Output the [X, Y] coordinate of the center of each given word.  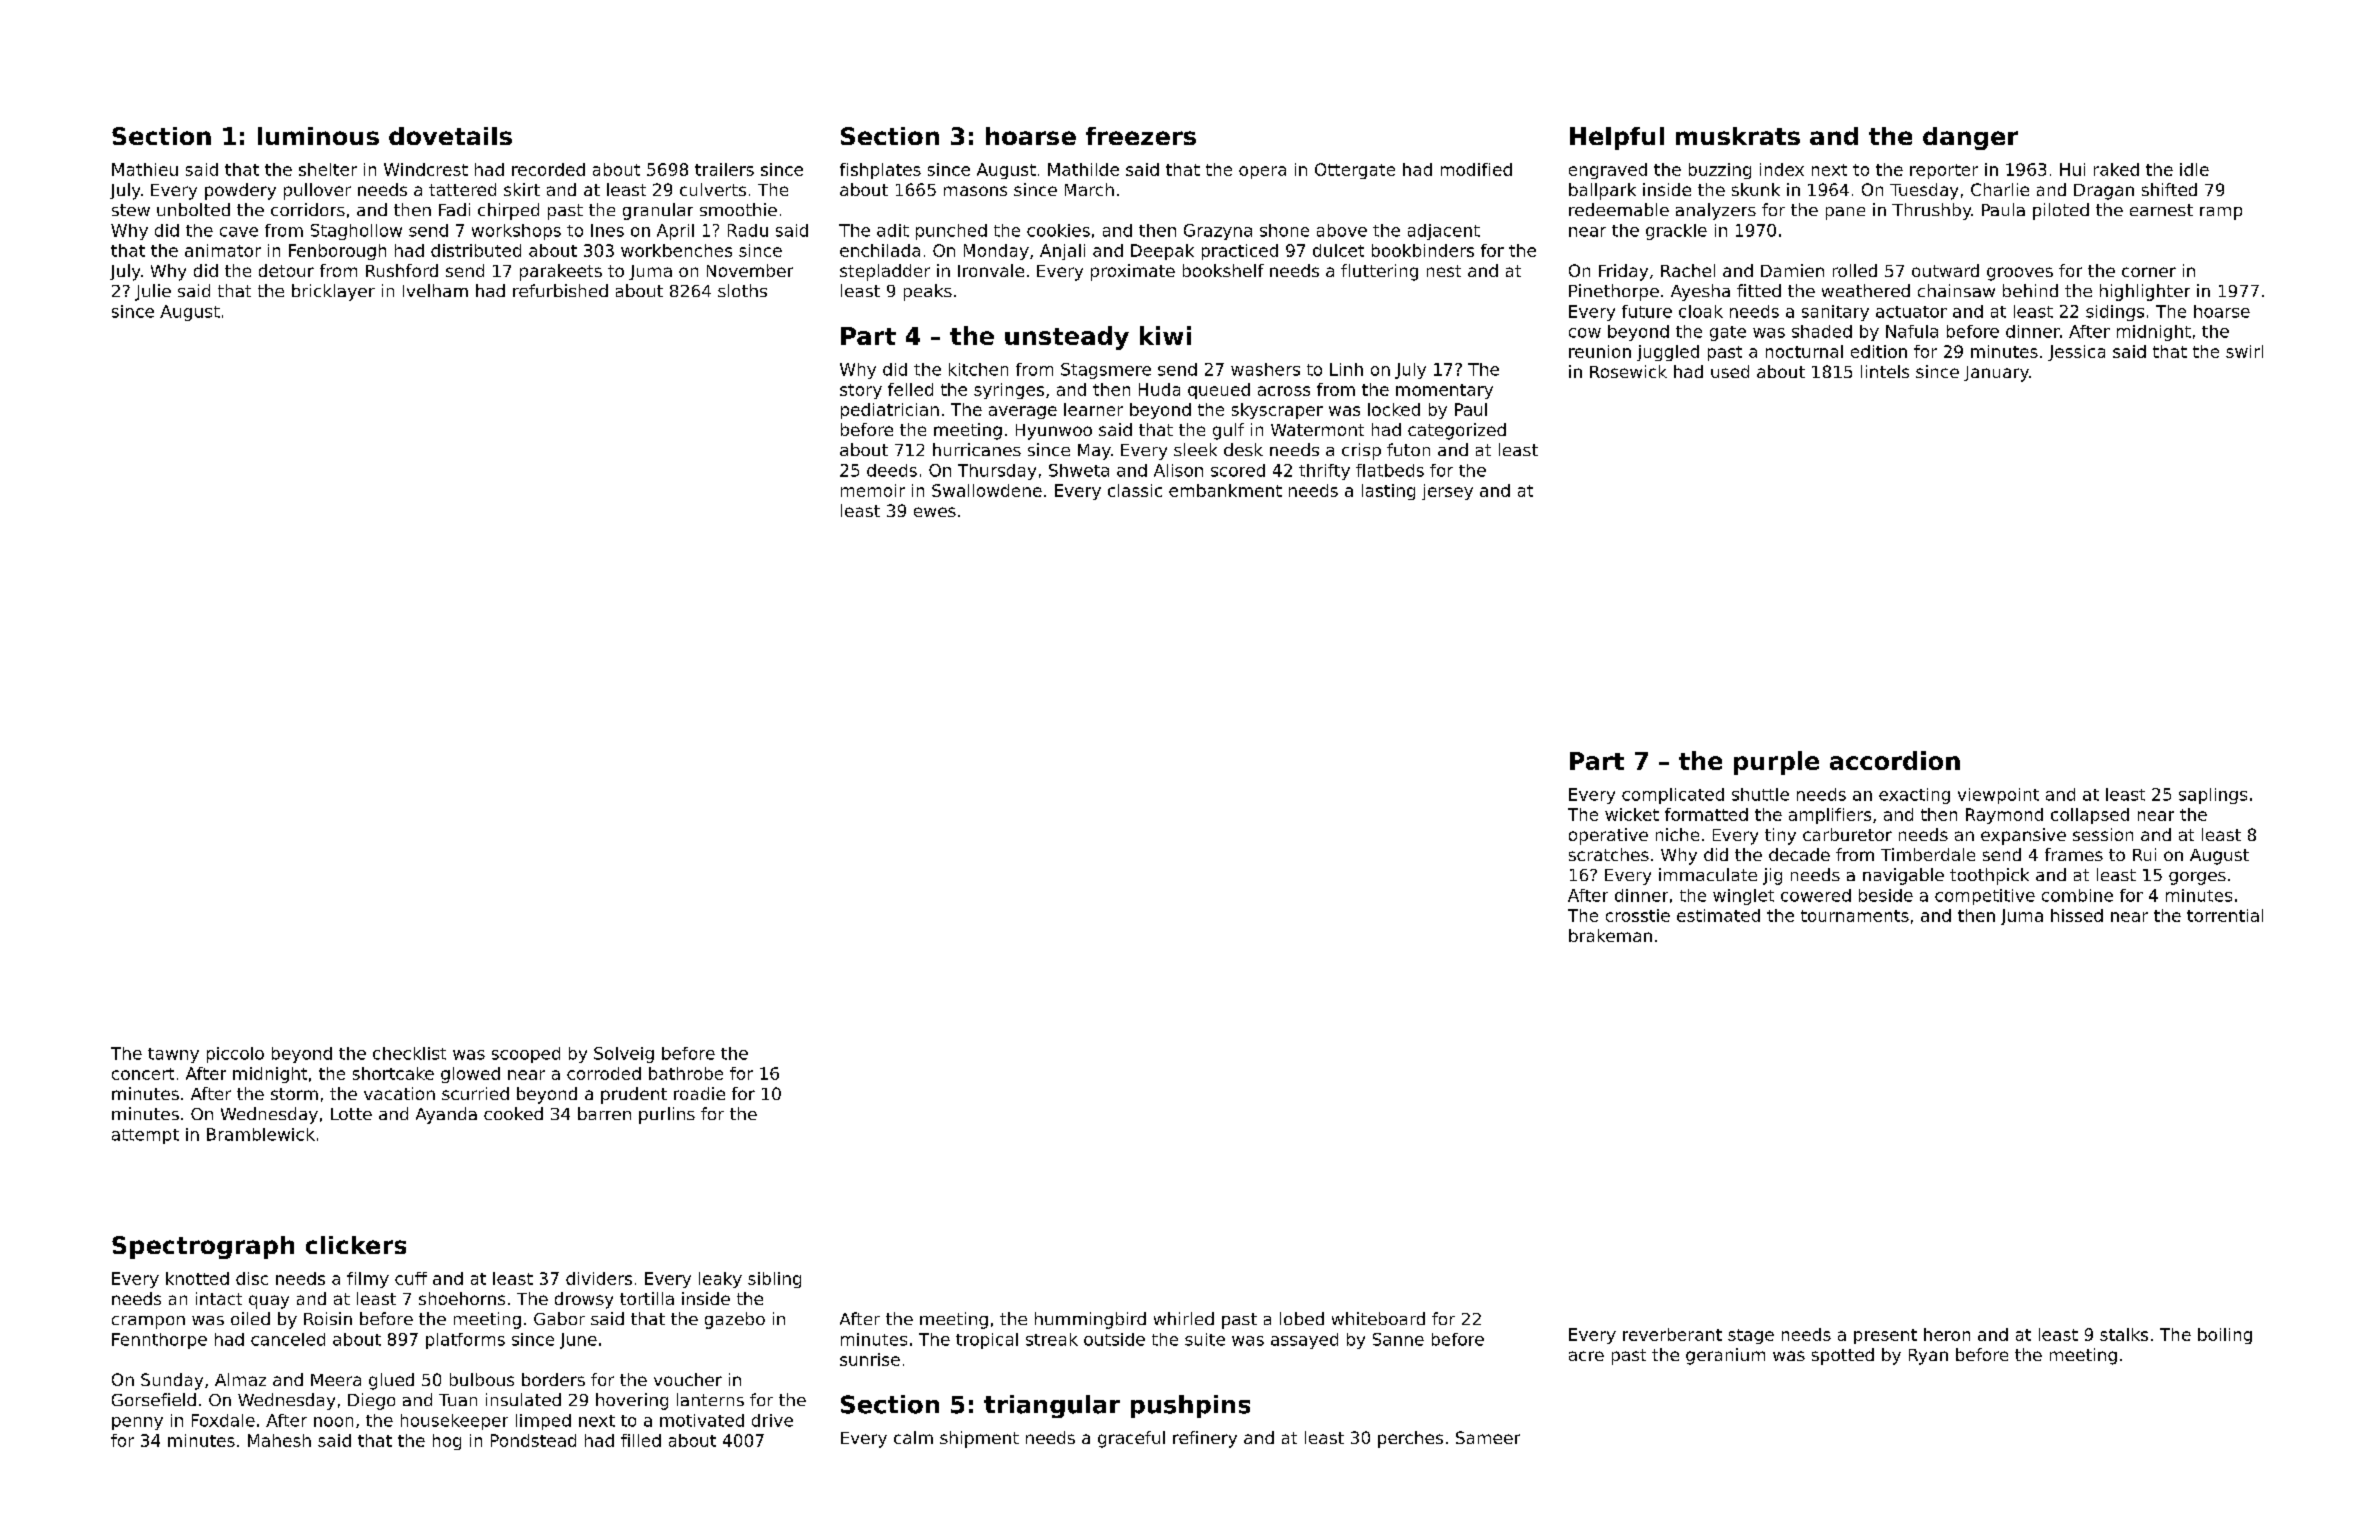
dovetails [450, 136]
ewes [935, 512]
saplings [2213, 796]
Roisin [328, 1318]
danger [1970, 138]
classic [1135, 490]
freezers [1141, 136]
